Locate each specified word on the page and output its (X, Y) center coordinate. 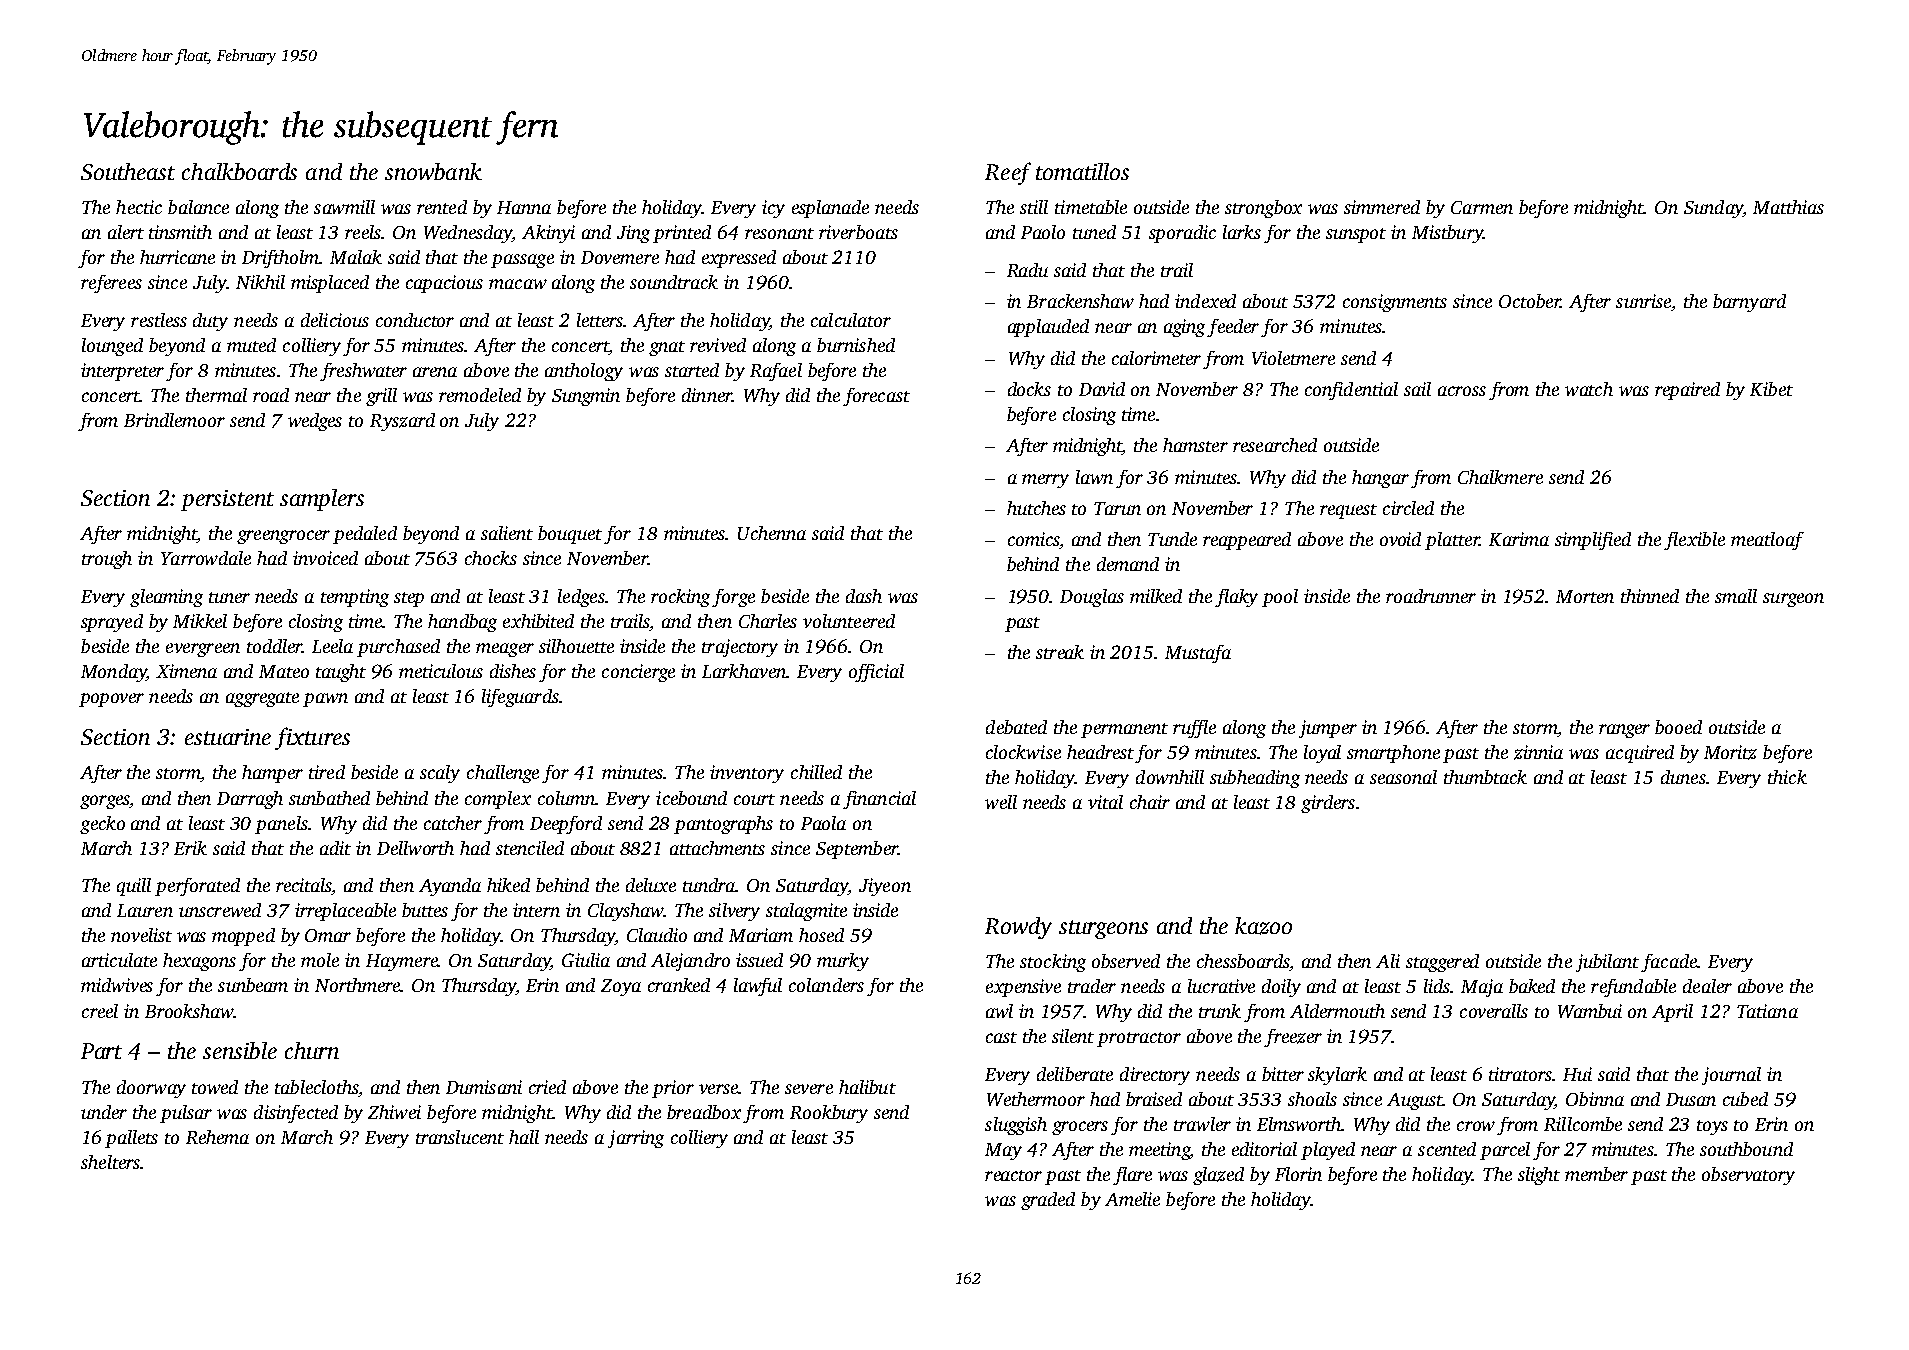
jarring (636, 1139)
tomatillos (1082, 171)
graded (1048, 1201)
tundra (709, 885)
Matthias (1788, 207)
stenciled (530, 848)
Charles (768, 621)
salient (507, 533)
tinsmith (180, 232)
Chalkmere (1500, 477)
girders (1328, 804)
